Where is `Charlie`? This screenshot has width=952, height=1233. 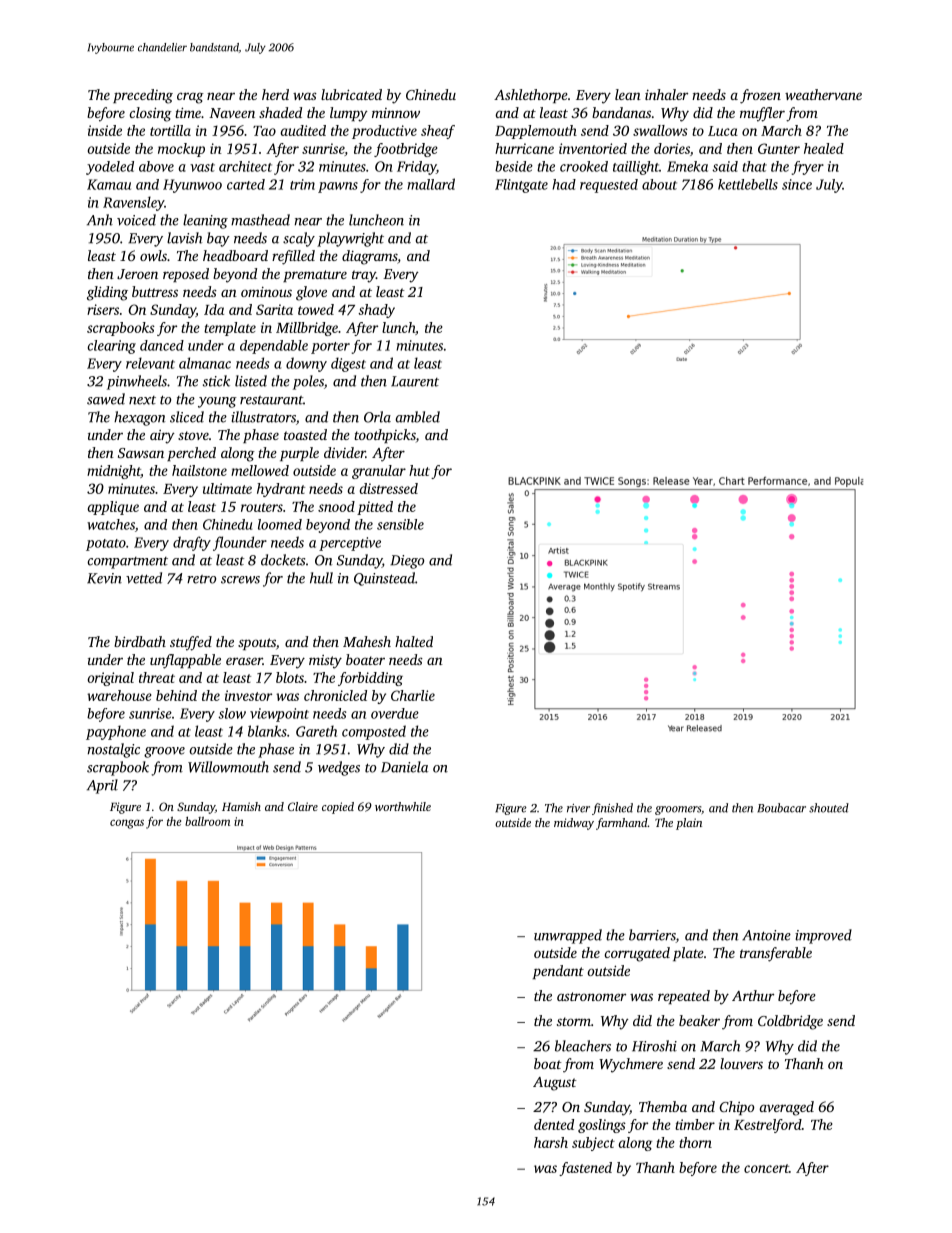
Charlie is located at coordinates (413, 695).
